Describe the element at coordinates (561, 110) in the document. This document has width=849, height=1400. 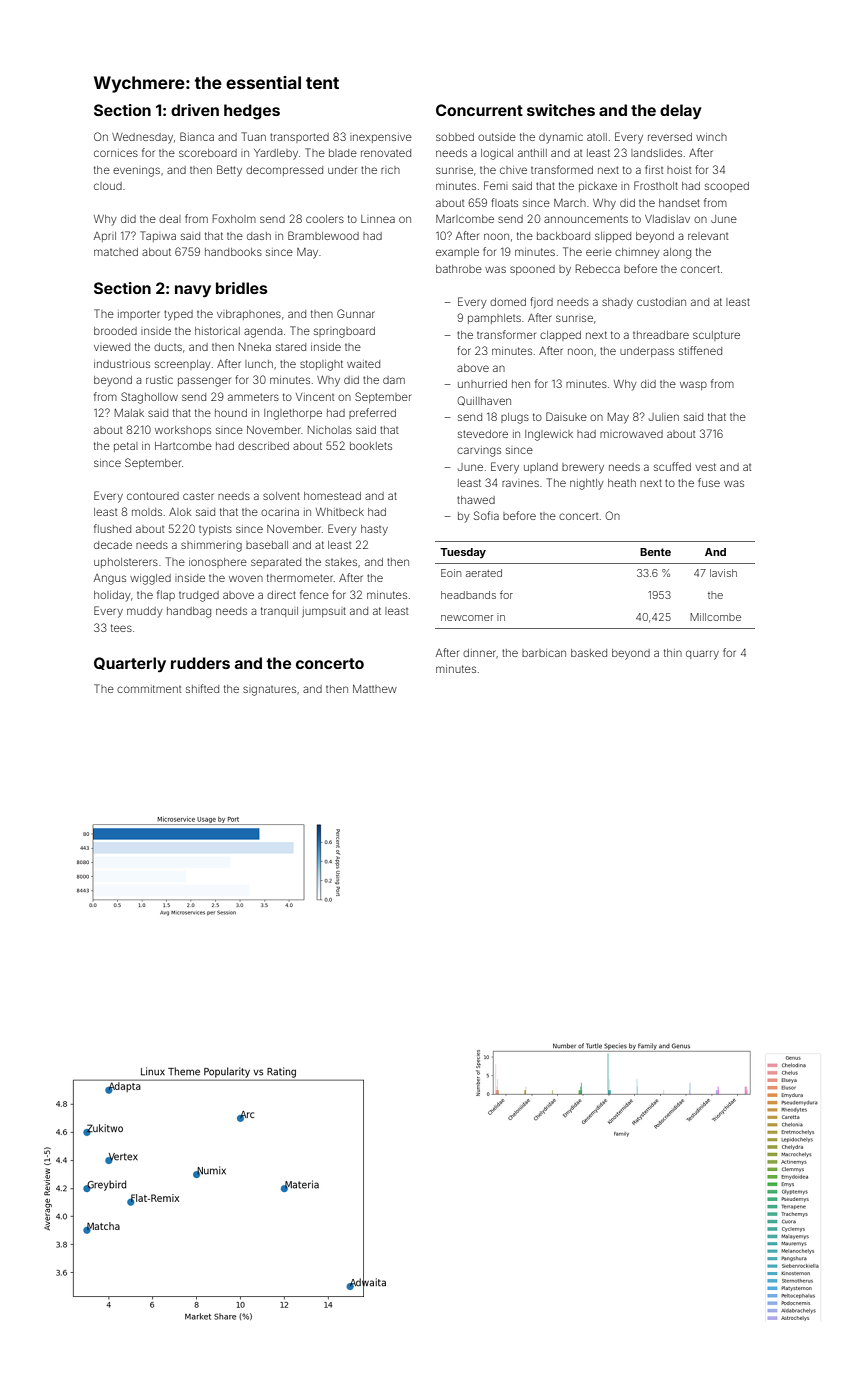
I see `switches` at that location.
